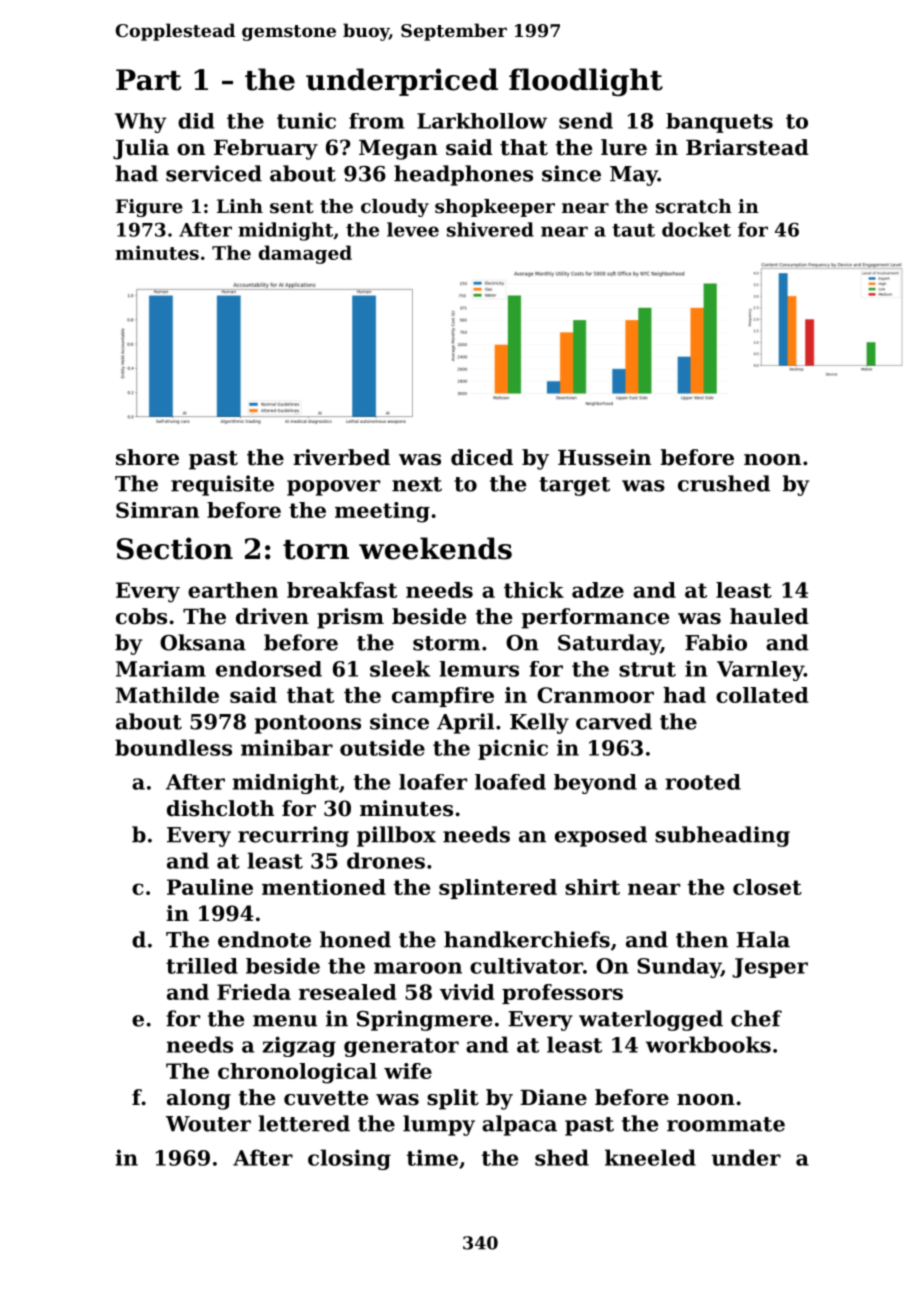 The height and width of the screenshot is (1314, 924). I want to click on closing, so click(349, 1159).
